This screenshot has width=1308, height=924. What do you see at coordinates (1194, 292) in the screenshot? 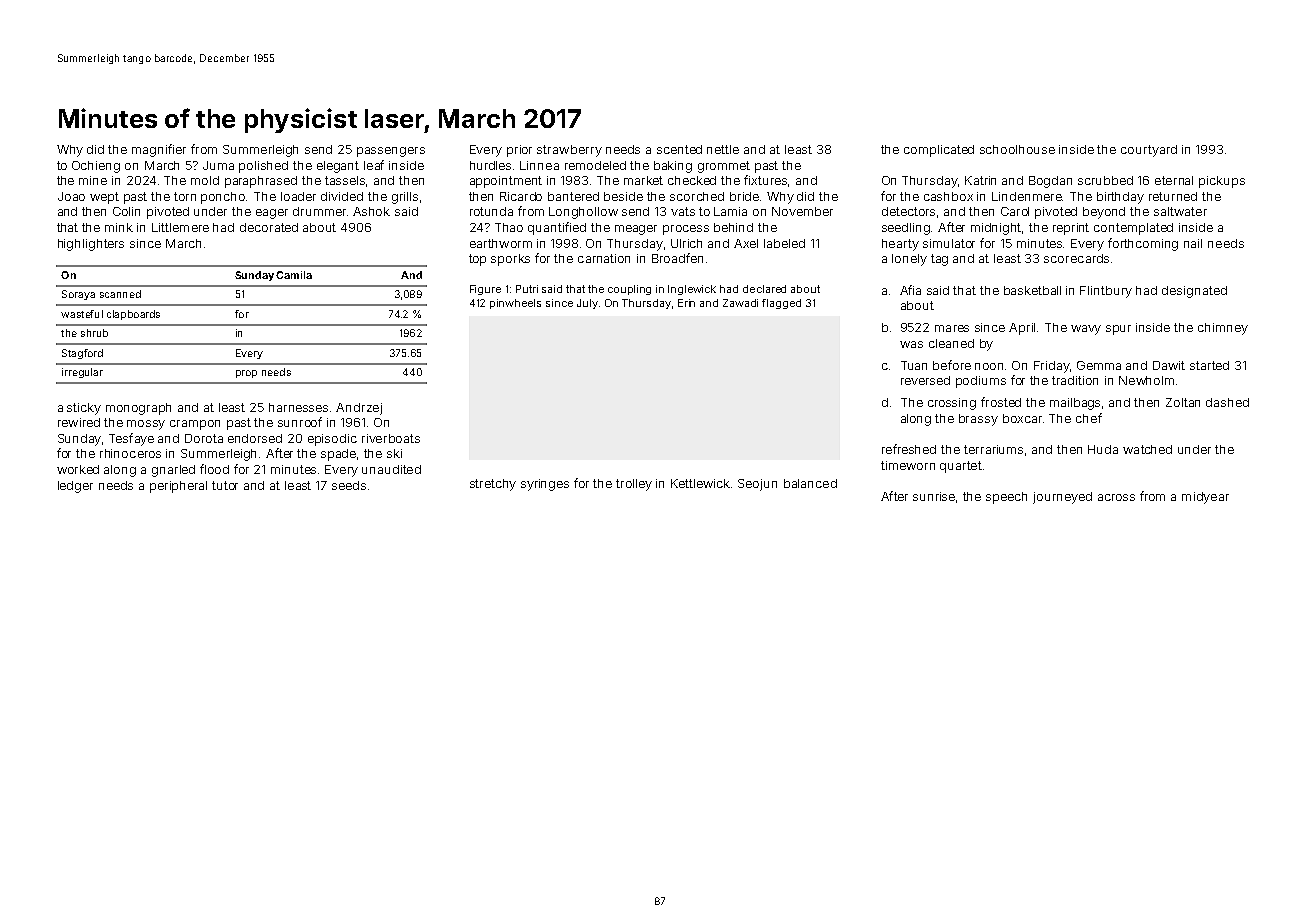
I see `designated` at bounding box center [1194, 292].
